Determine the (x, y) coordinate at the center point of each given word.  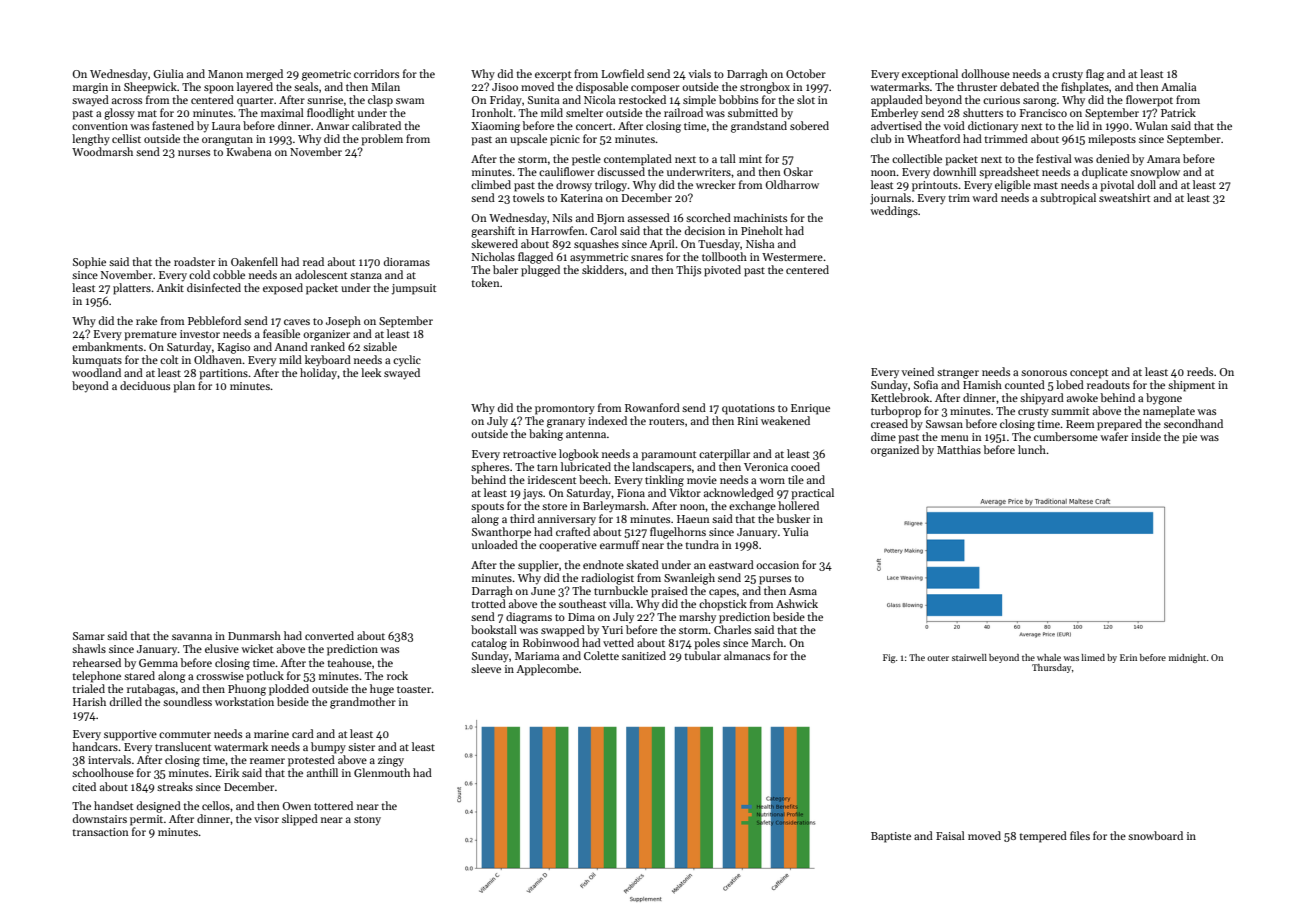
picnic (565, 140)
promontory (565, 410)
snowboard (1155, 835)
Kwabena (248, 151)
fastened (173, 125)
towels (528, 197)
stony (367, 821)
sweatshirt (1124, 197)
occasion (777, 565)
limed (1093, 657)
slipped (300, 820)
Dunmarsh (254, 635)
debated (1019, 86)
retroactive (529, 454)
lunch (1032, 449)
